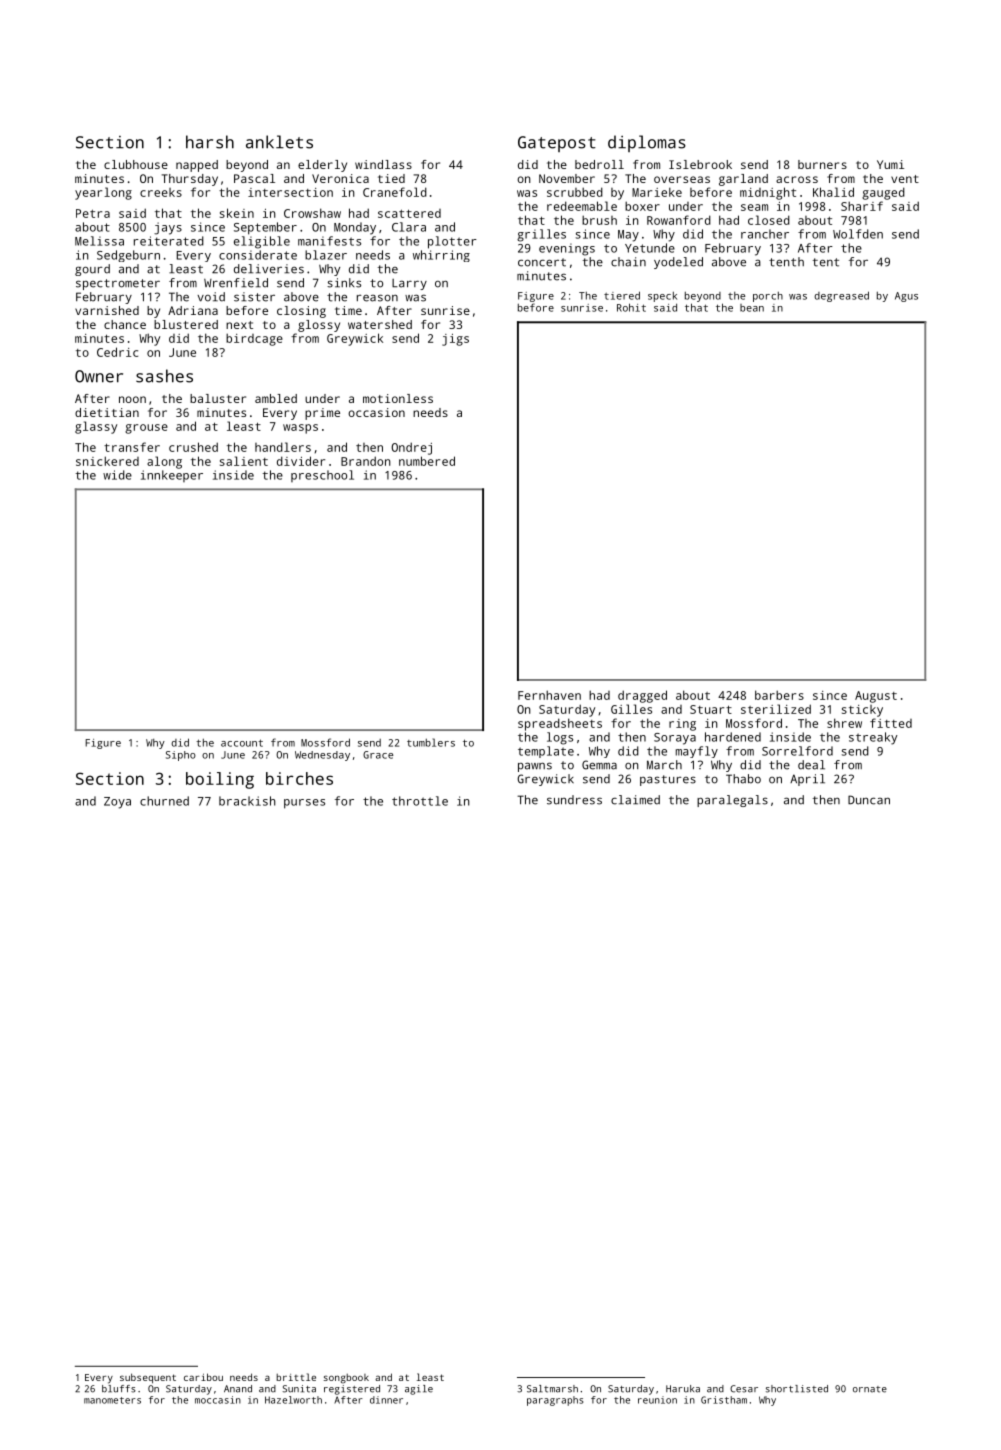  Describe the element at coordinates (635, 800) in the image. I see `claimed` at that location.
